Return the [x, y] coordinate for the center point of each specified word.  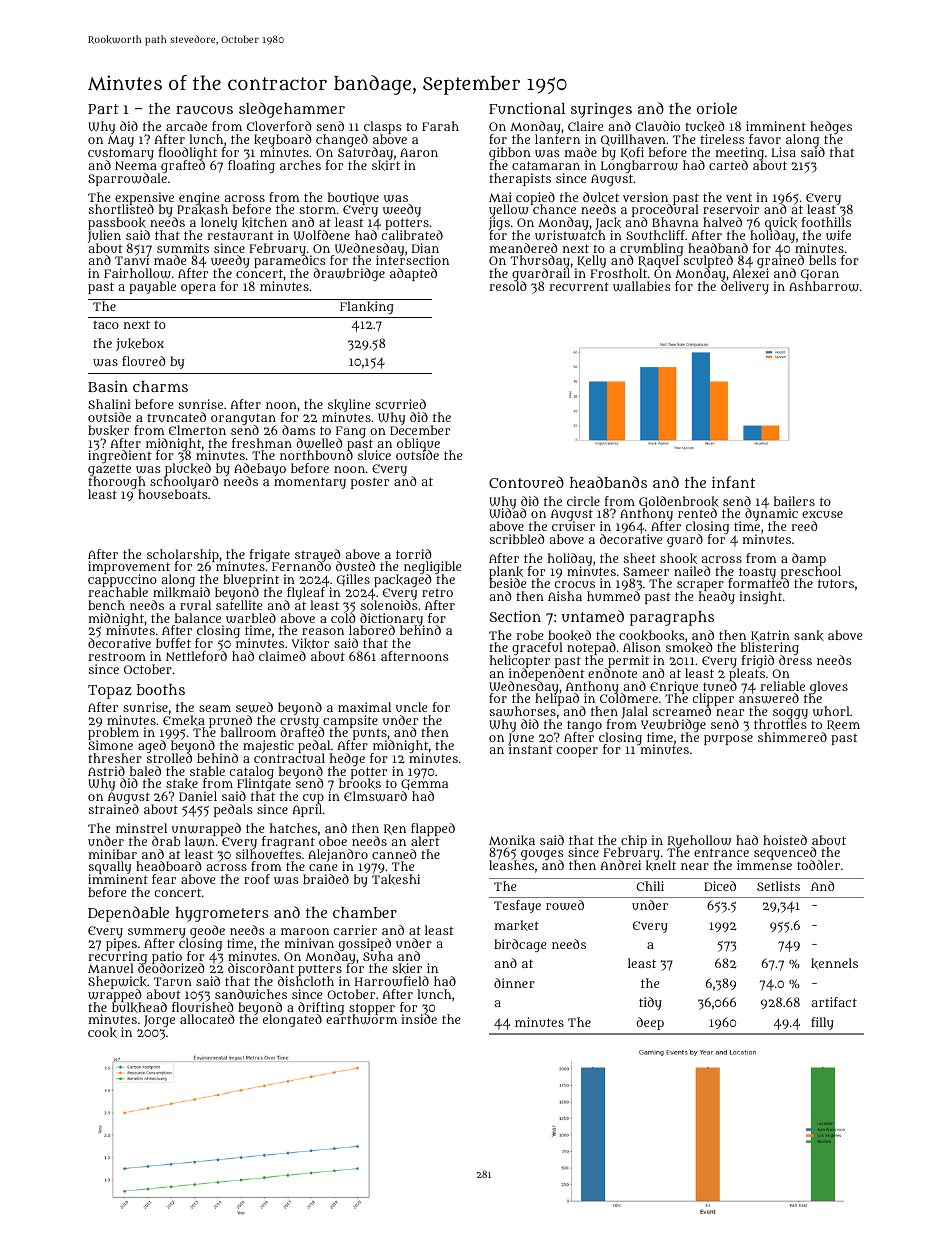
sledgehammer [292, 110]
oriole [717, 108]
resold [508, 286]
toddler [818, 865]
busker [108, 430]
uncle [412, 707]
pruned [230, 721]
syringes [601, 110]
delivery [745, 288]
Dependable [128, 914]
